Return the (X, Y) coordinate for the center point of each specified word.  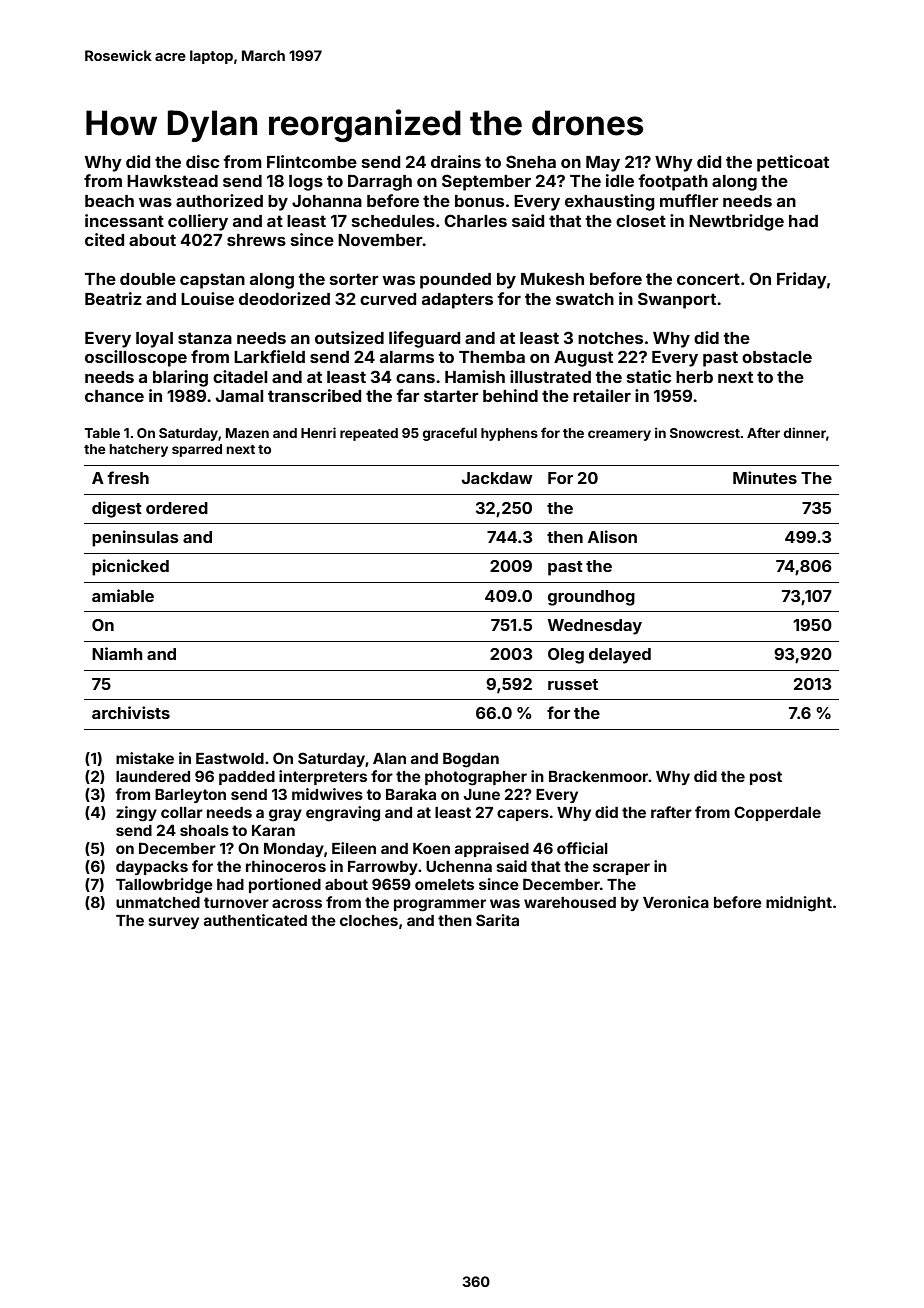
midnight (799, 904)
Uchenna (459, 866)
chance (114, 396)
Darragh (380, 182)
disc (202, 161)
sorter (354, 279)
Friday (802, 280)
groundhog (591, 598)
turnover (236, 902)
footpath (673, 182)
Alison (612, 536)
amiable (123, 595)
